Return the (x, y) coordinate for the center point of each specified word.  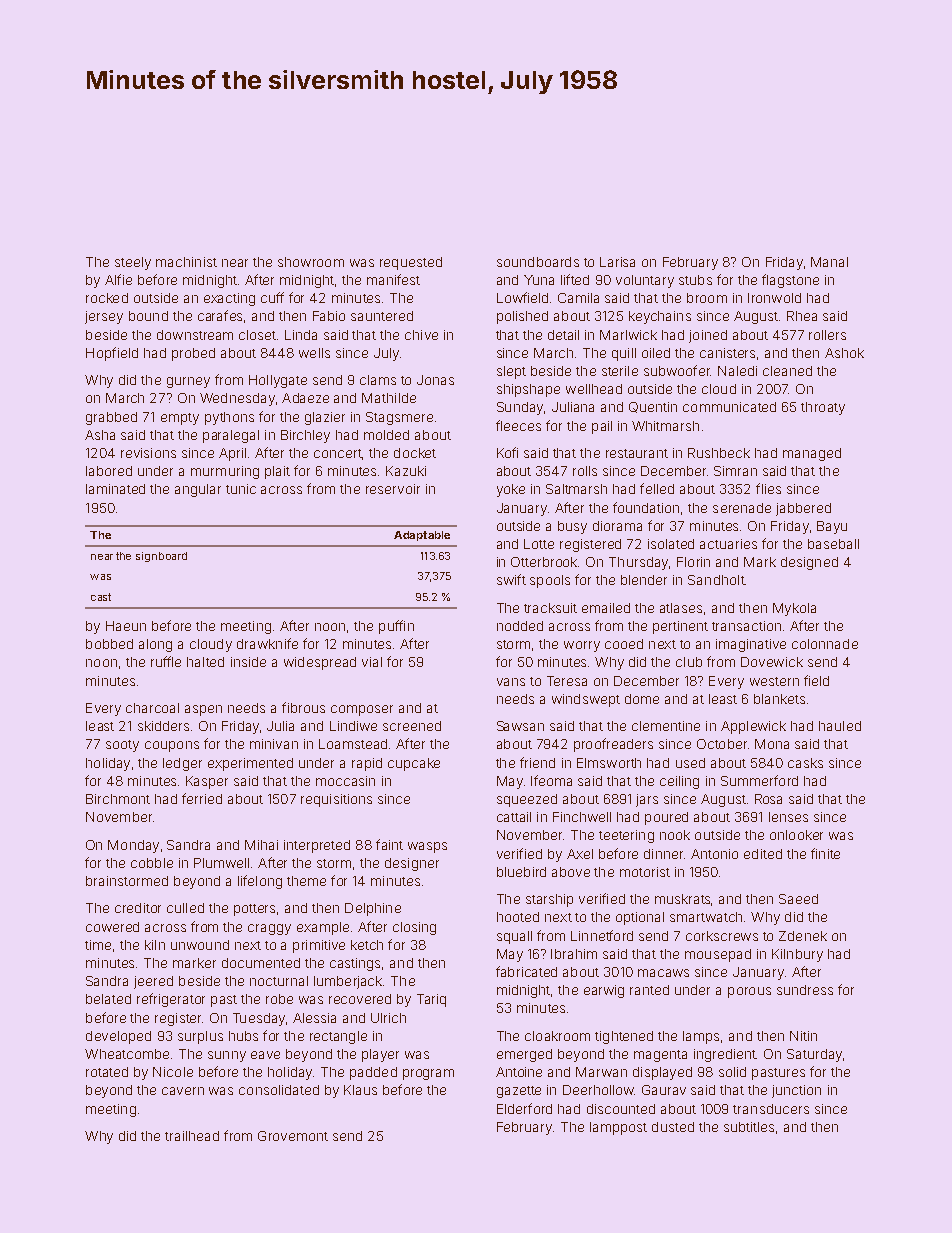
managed (812, 454)
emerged (524, 1055)
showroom (311, 262)
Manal (829, 262)
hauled (840, 726)
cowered (112, 927)
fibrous (303, 707)
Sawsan (520, 726)
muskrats (682, 899)
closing (414, 928)
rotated (107, 1072)
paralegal (231, 436)
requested (411, 263)
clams (378, 380)
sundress (805, 990)
